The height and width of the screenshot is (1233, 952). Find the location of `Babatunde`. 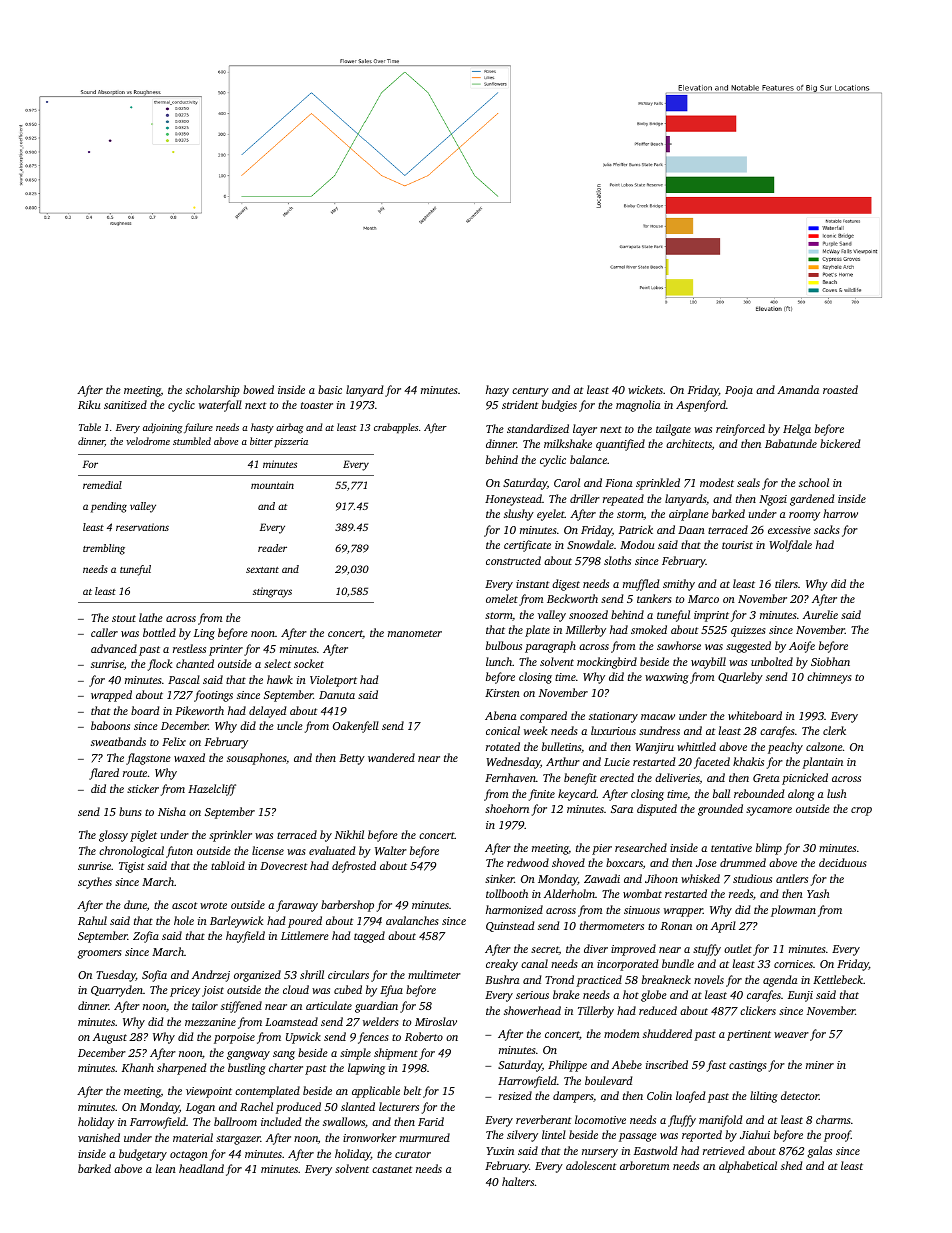

Babatunde is located at coordinates (791, 443).
